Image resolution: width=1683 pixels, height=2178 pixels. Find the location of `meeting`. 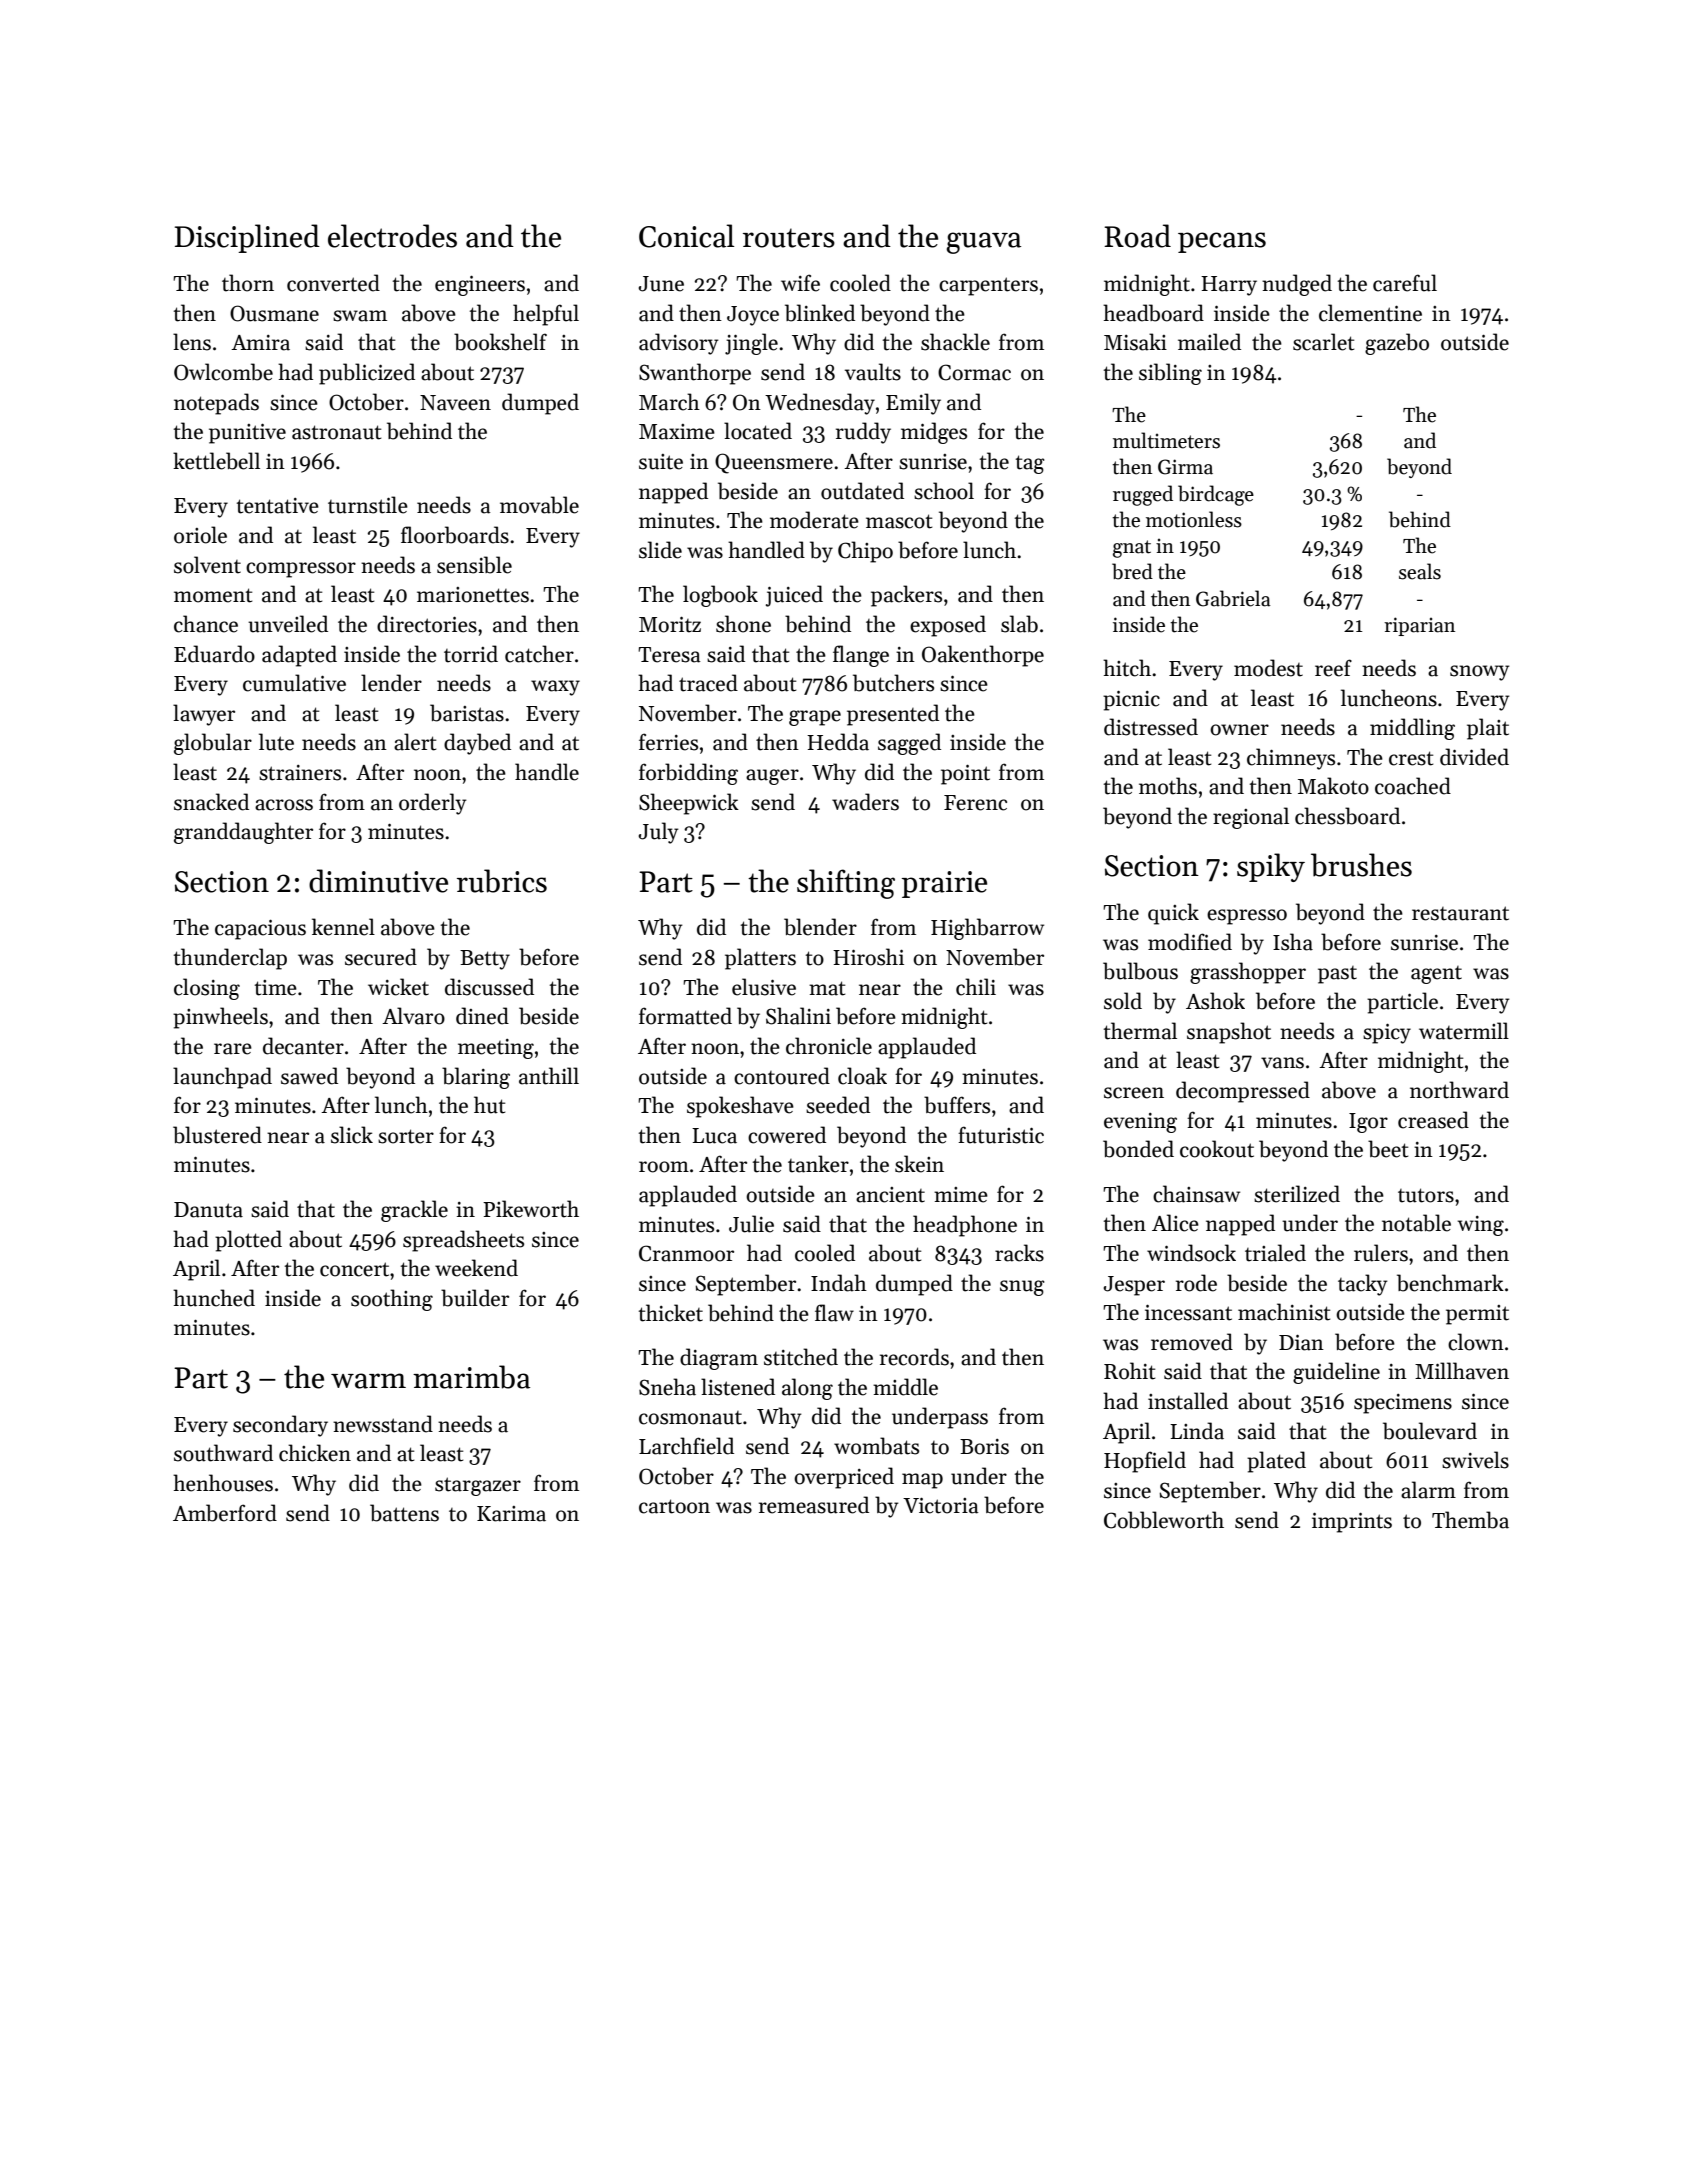

meeting is located at coordinates (496, 1049).
